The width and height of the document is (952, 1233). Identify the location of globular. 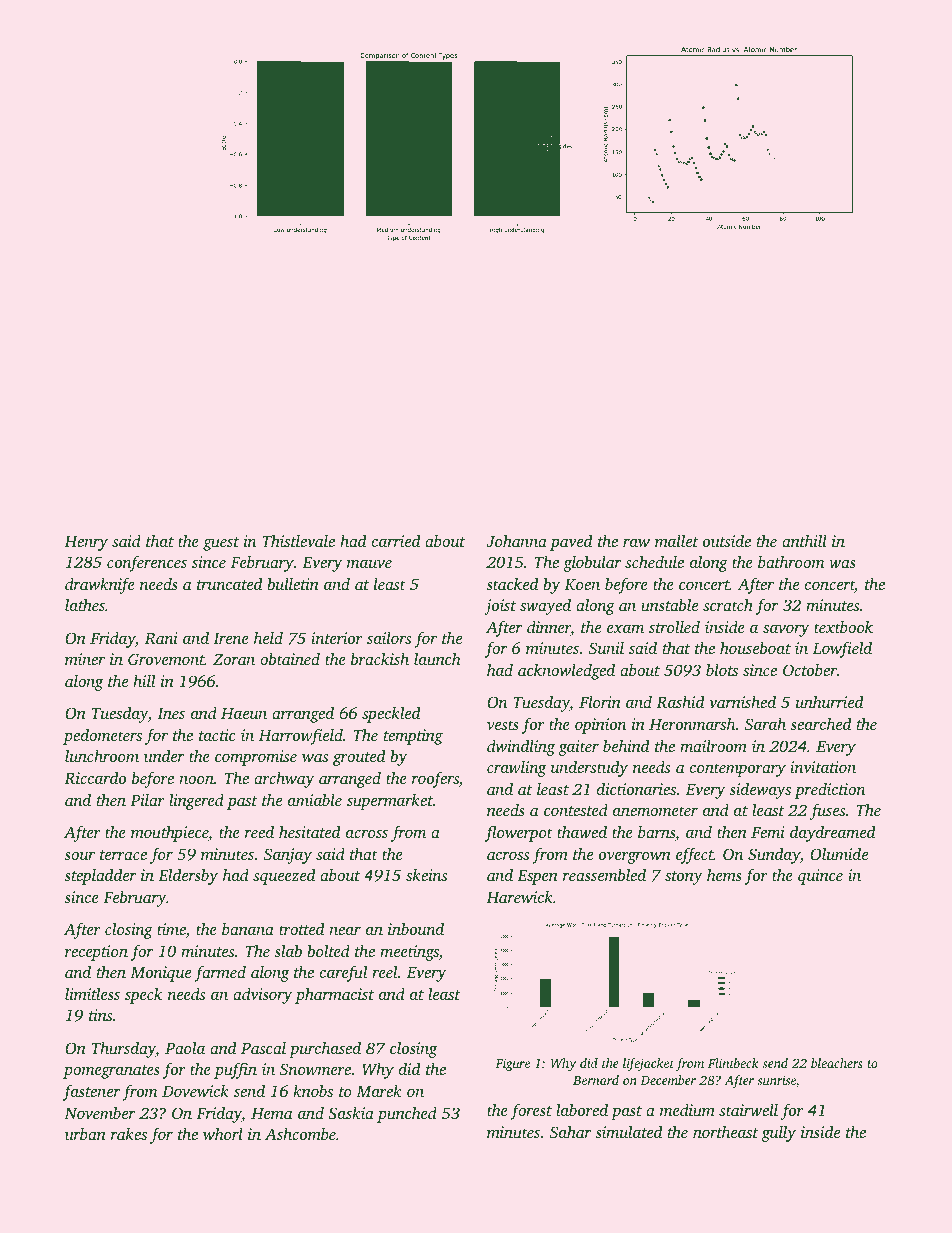
(592, 563).
